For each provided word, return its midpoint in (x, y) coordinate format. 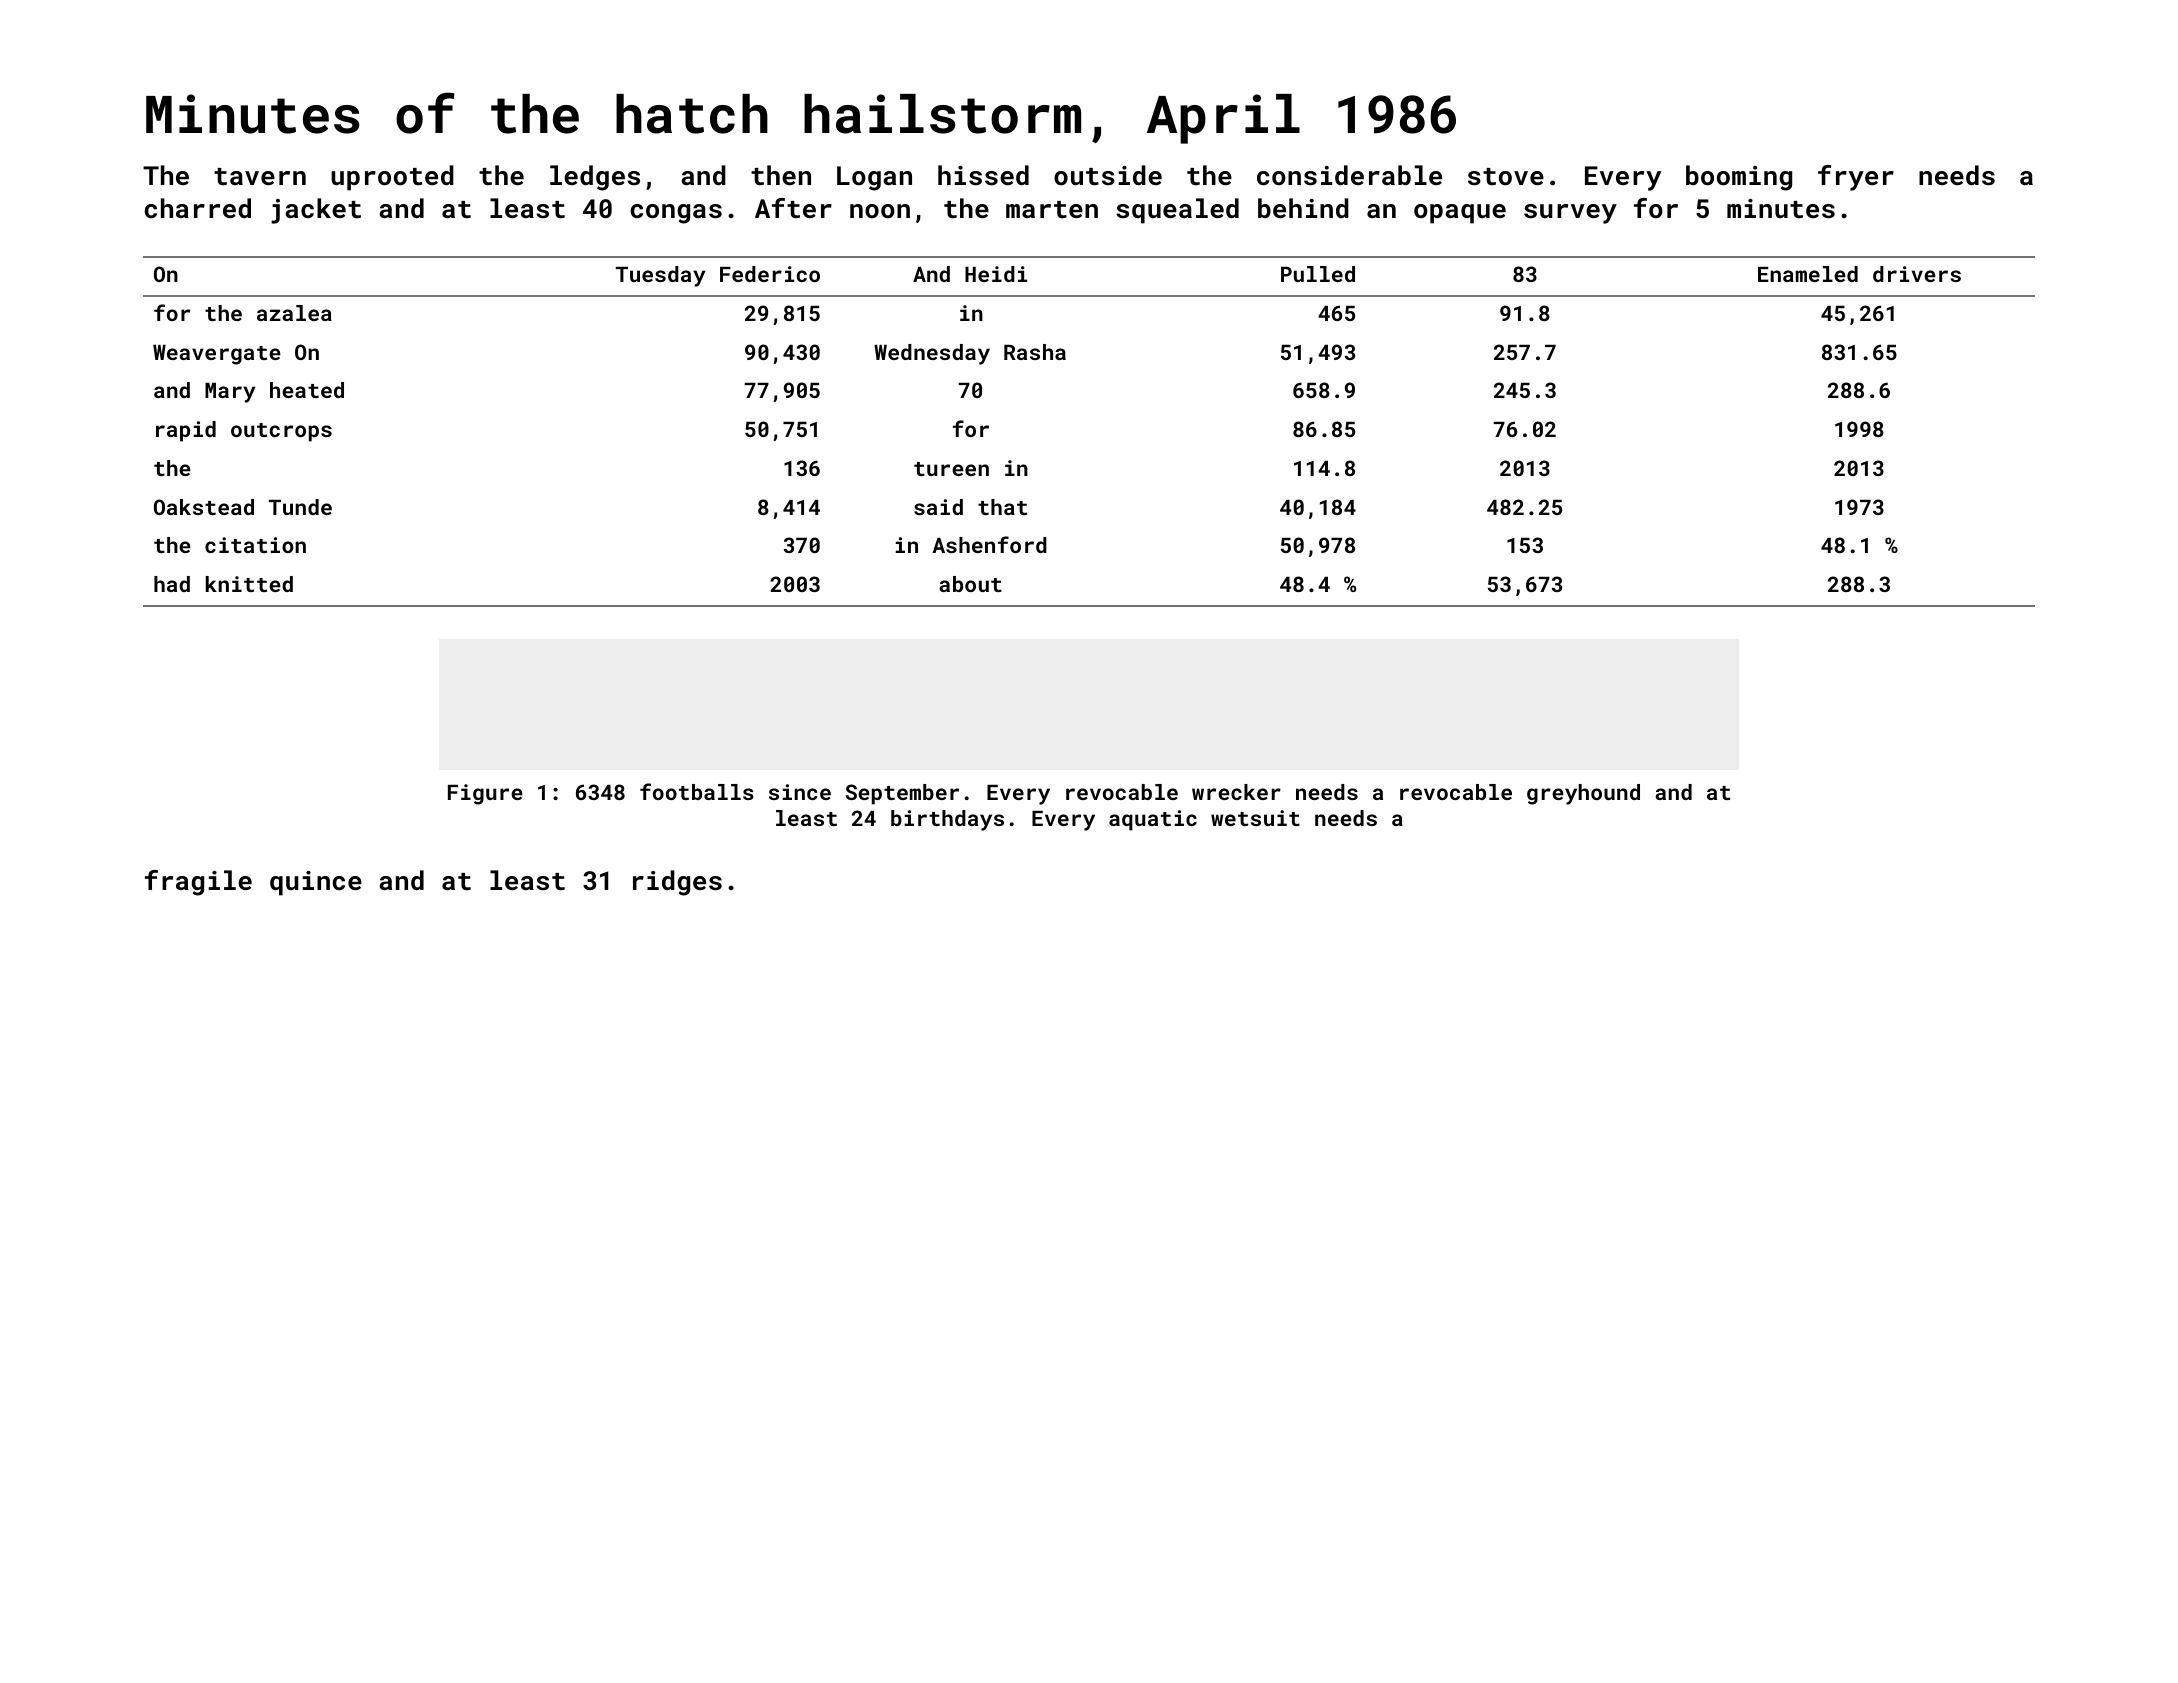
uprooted (392, 178)
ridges (677, 883)
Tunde (300, 507)
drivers (1917, 274)
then (781, 175)
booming (1739, 178)
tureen (951, 469)
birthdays (947, 820)
